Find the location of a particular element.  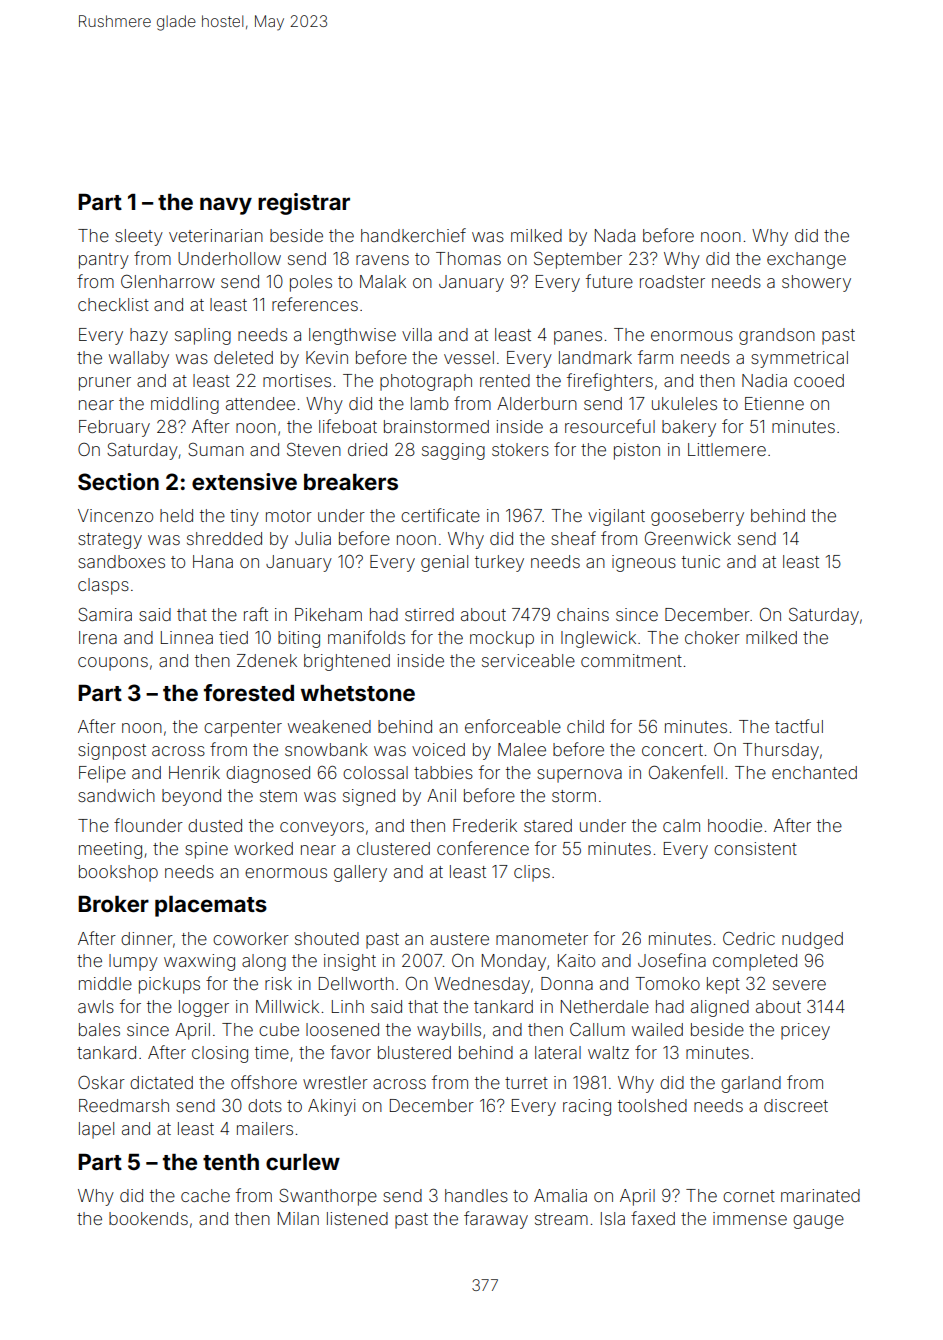

bookends is located at coordinates (148, 1218).
